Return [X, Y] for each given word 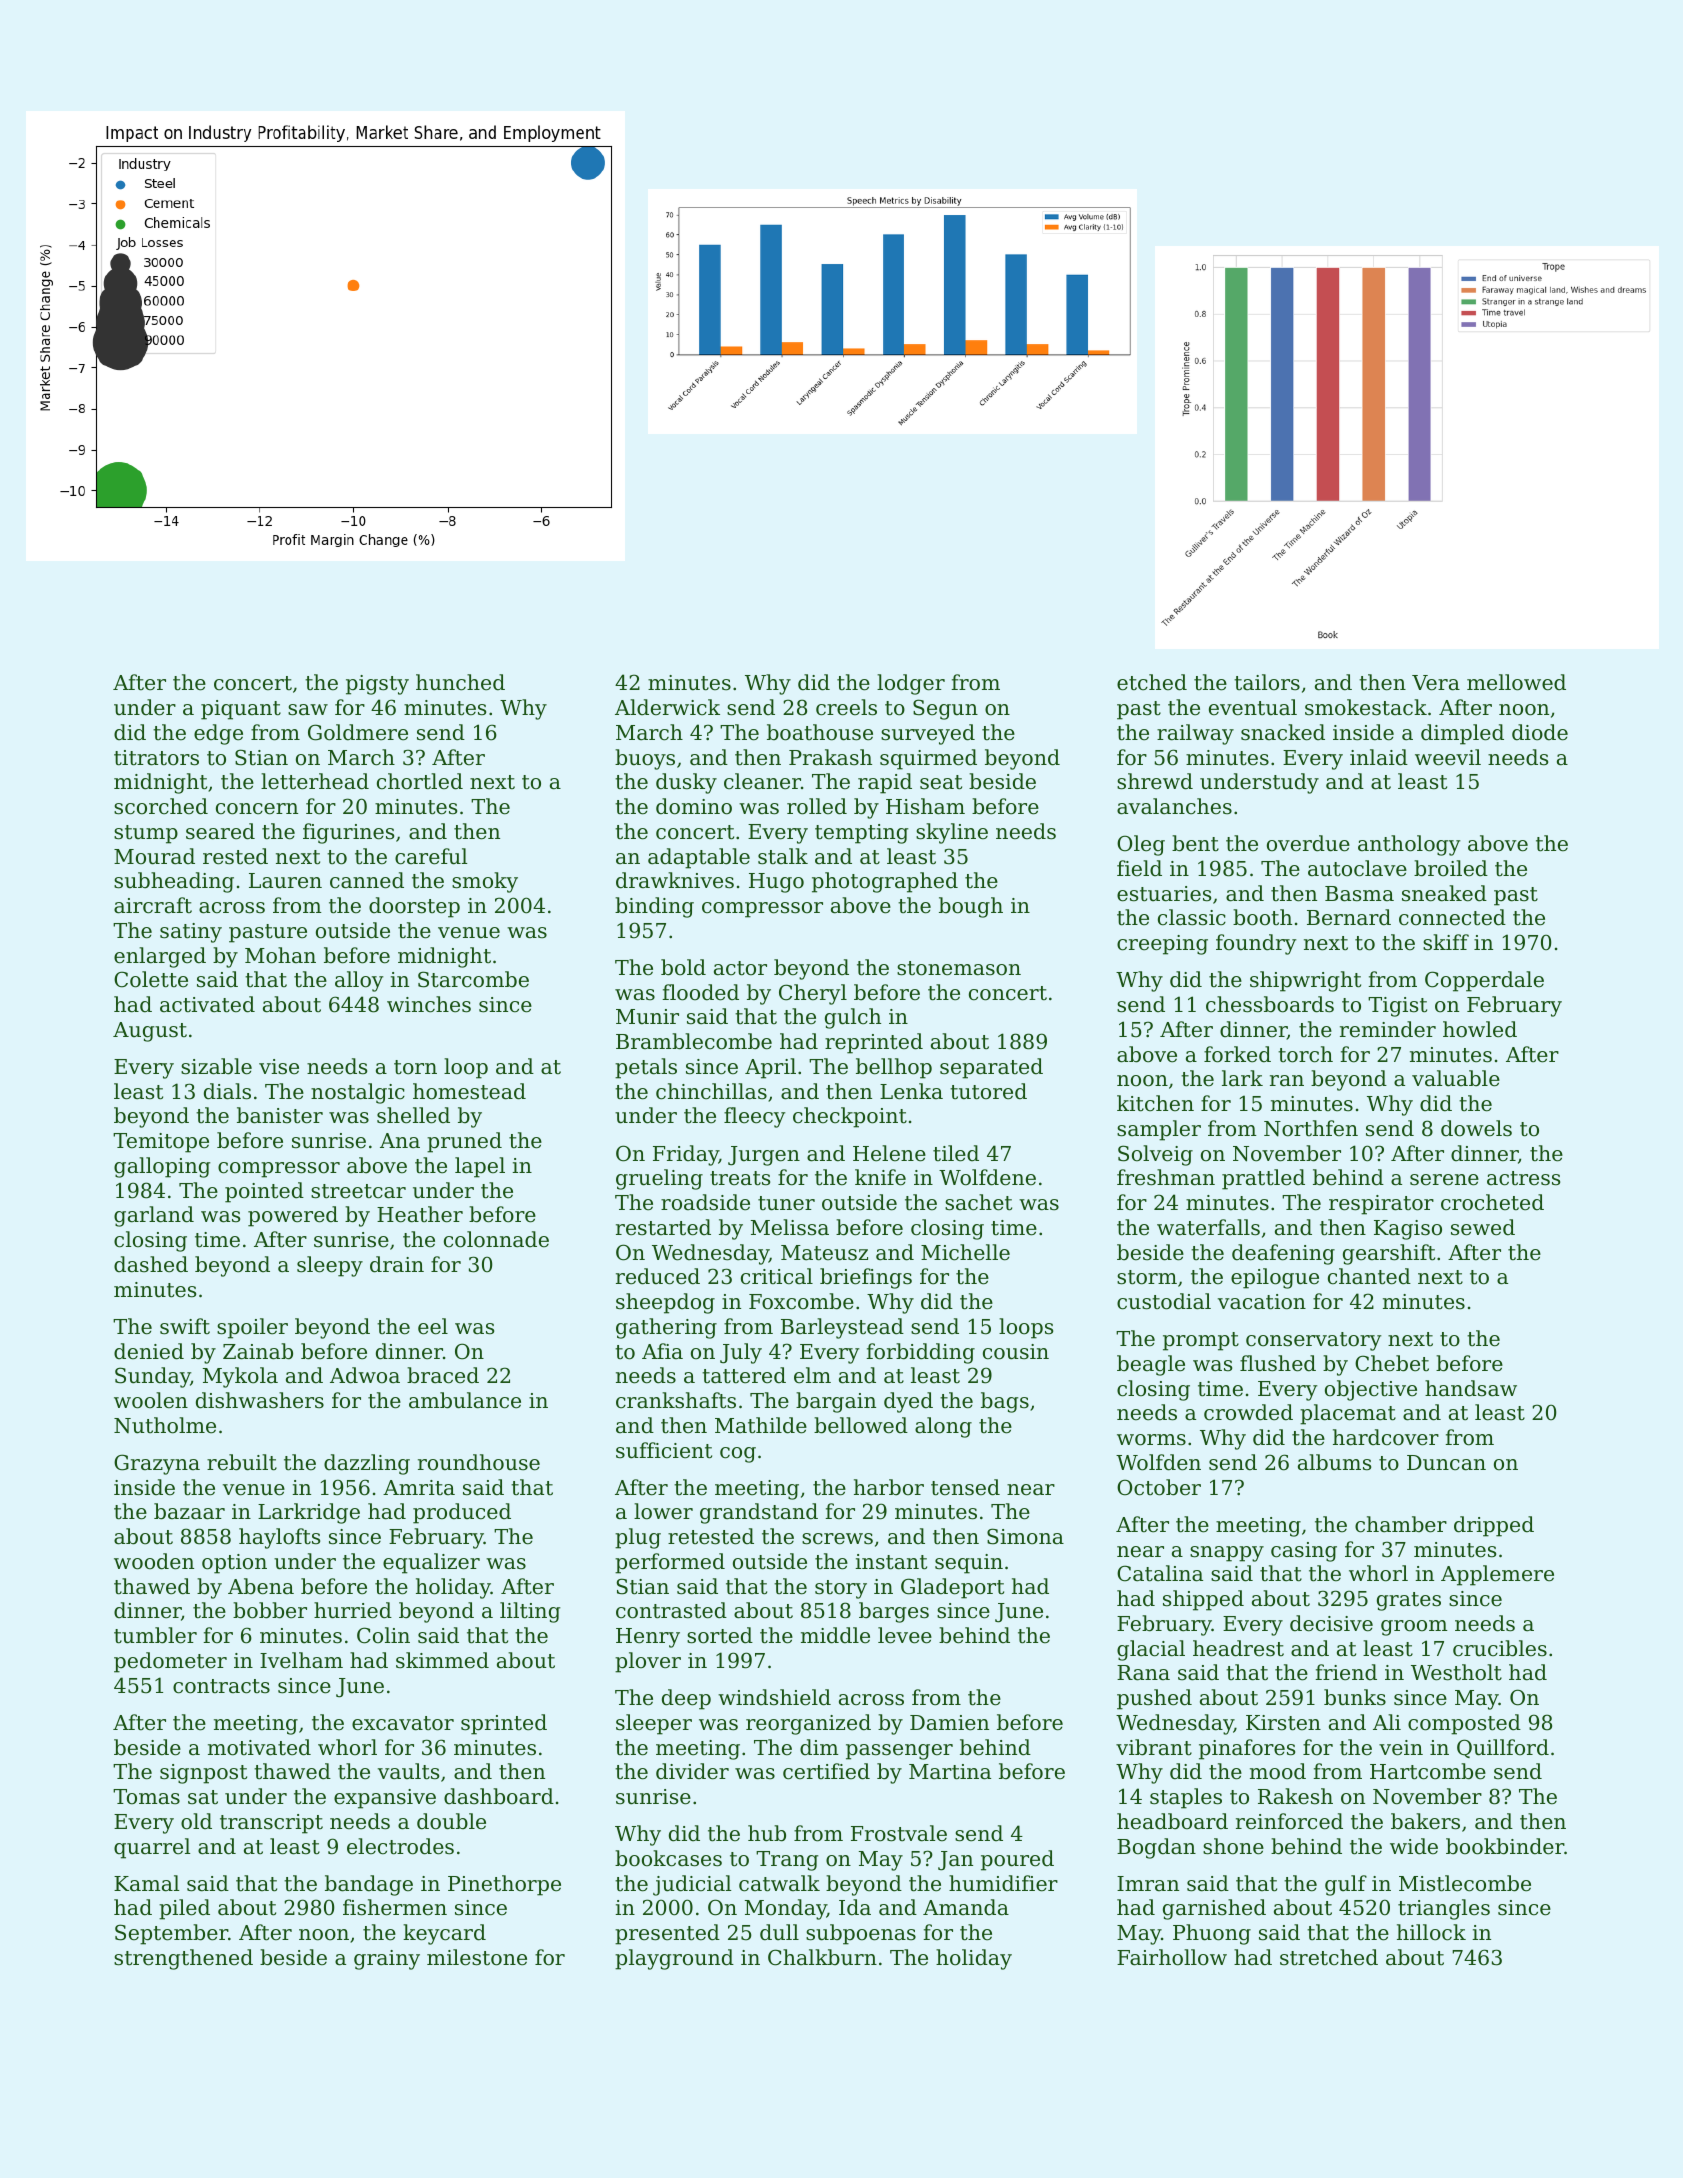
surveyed [928, 734]
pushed [1154, 1699]
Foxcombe [801, 1301]
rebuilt [242, 1462]
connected [1452, 917]
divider [692, 1771]
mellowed [1516, 682]
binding [654, 907]
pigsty [377, 685]
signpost [203, 1774]
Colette [151, 979]
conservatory [1314, 1341]
